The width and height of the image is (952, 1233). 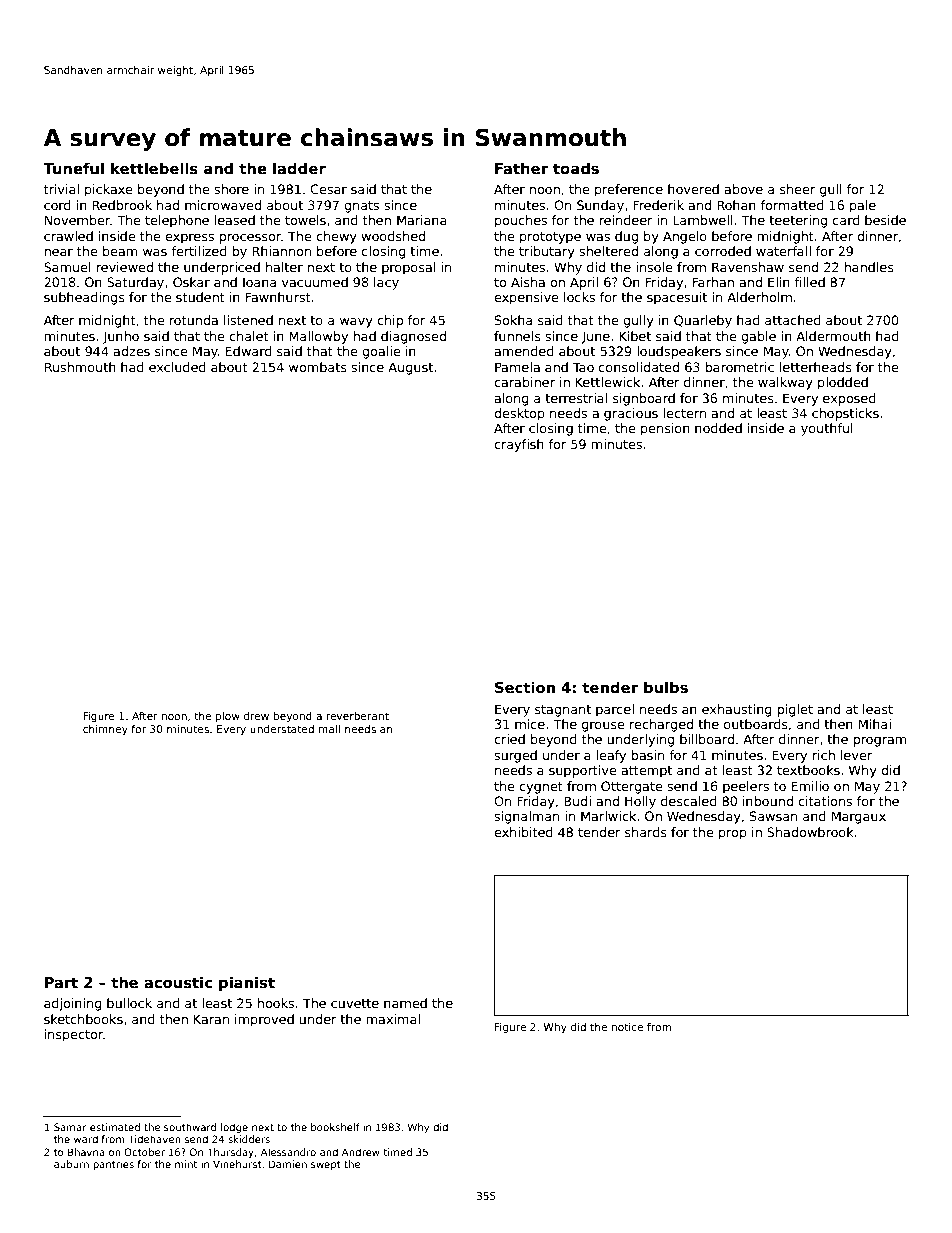 I want to click on chimney, so click(x=105, y=730).
